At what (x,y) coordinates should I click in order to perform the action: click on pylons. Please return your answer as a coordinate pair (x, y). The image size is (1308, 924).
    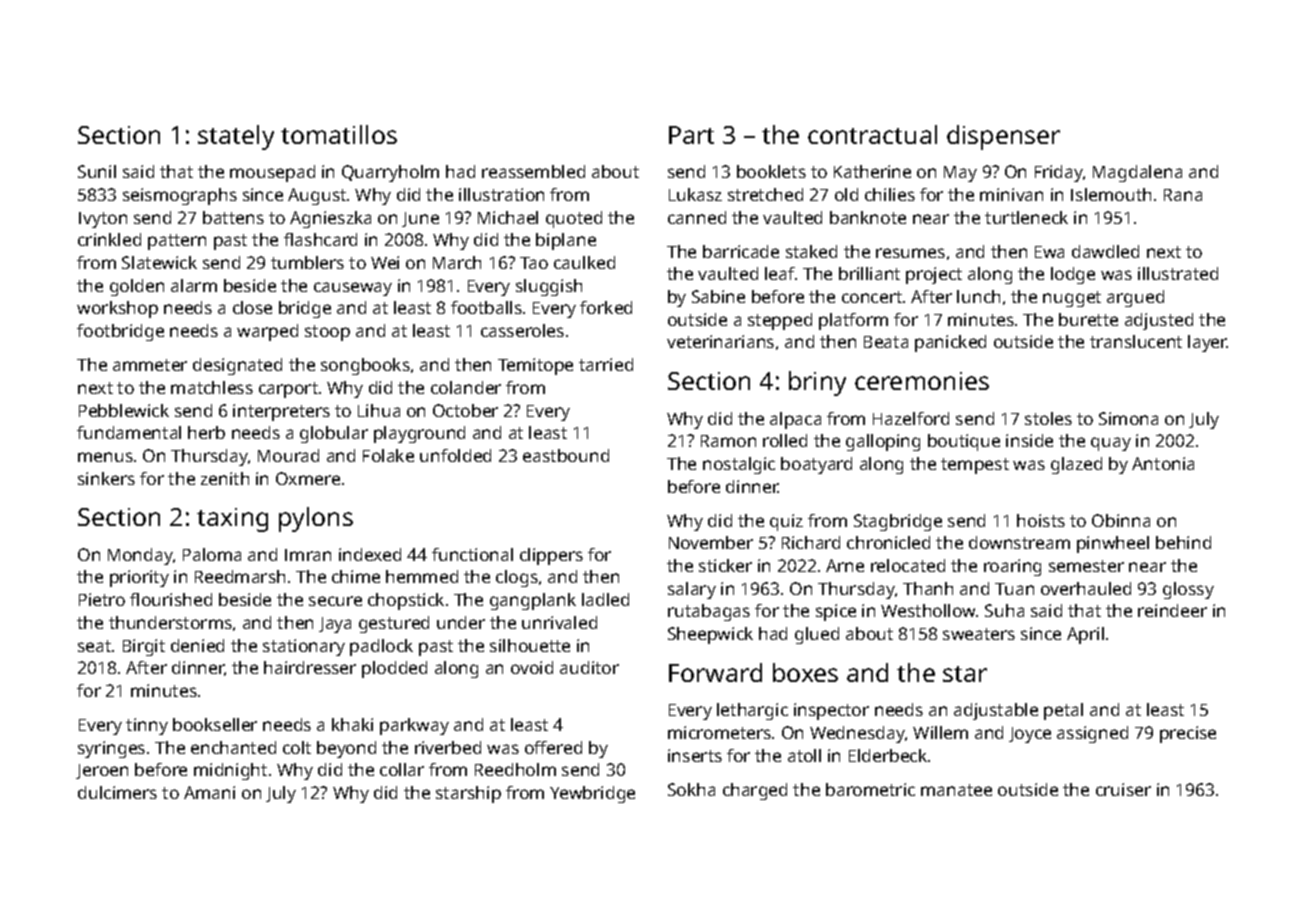
    Looking at the image, I should click on (316, 519).
